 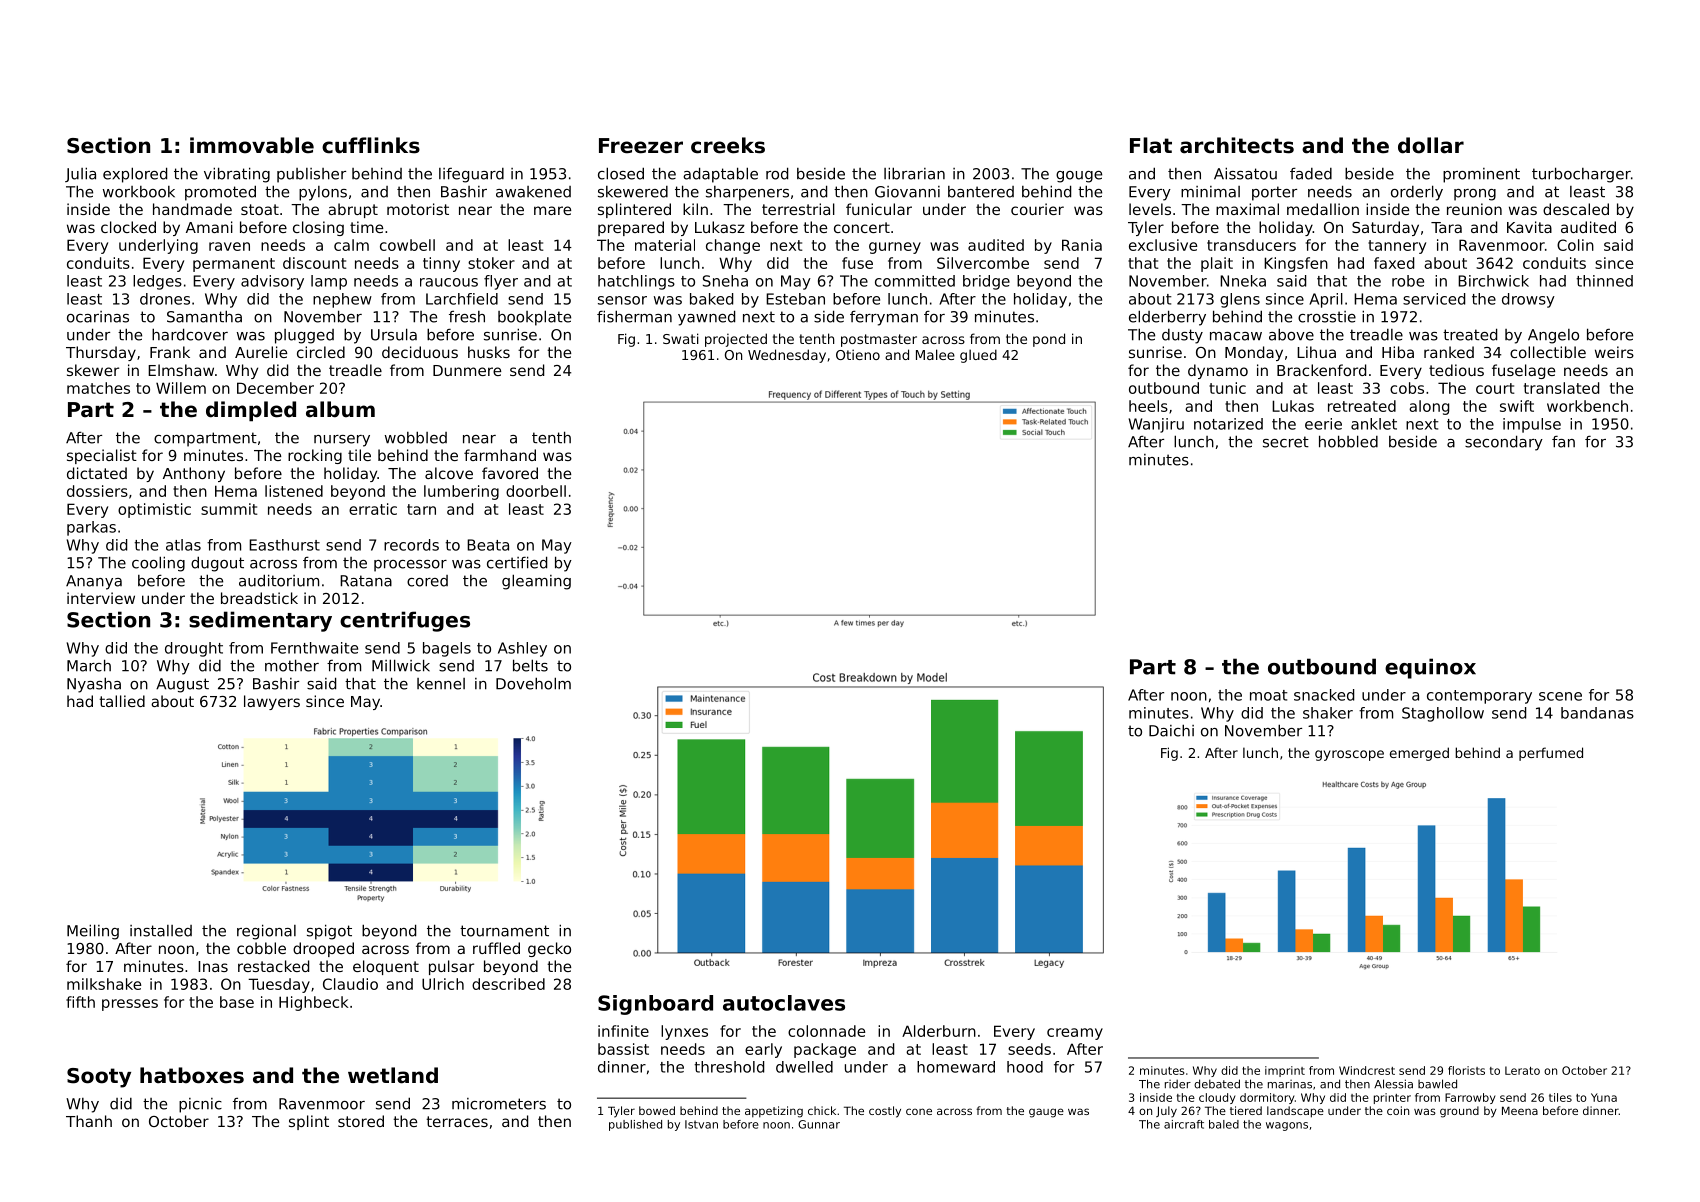 I want to click on creeks, so click(x=728, y=145).
